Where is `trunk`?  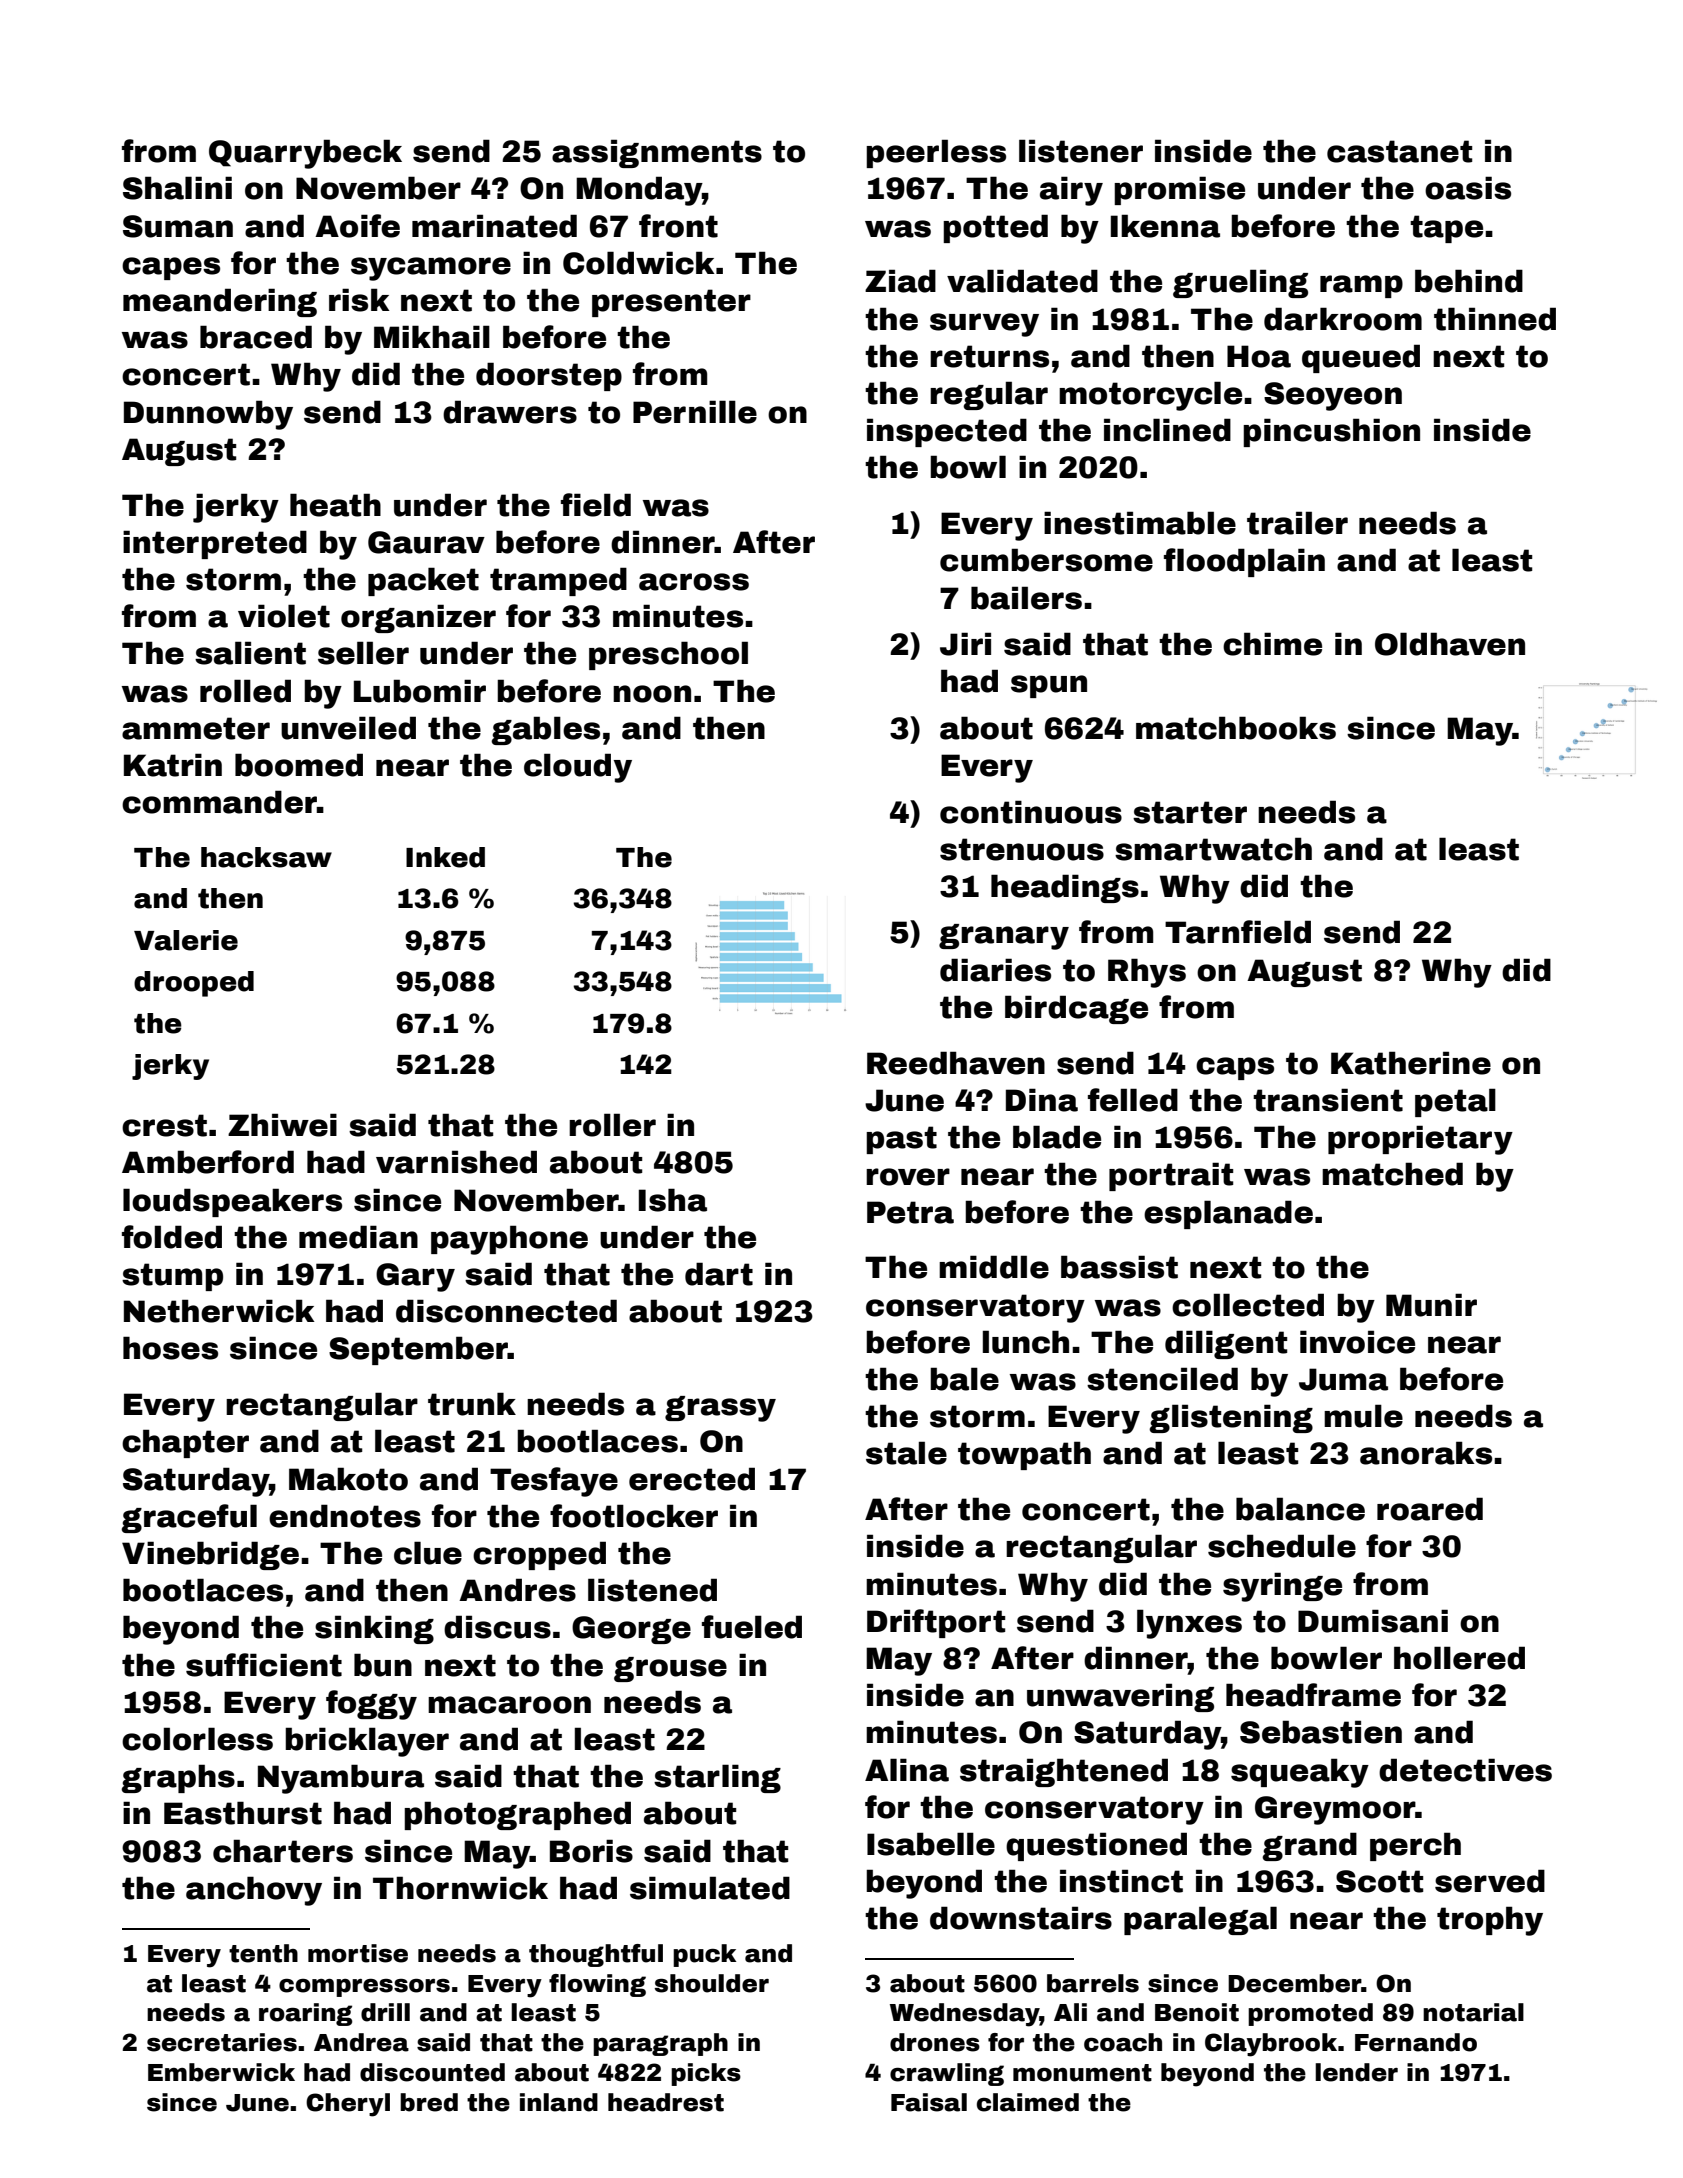
trunk is located at coordinates (472, 1404).
